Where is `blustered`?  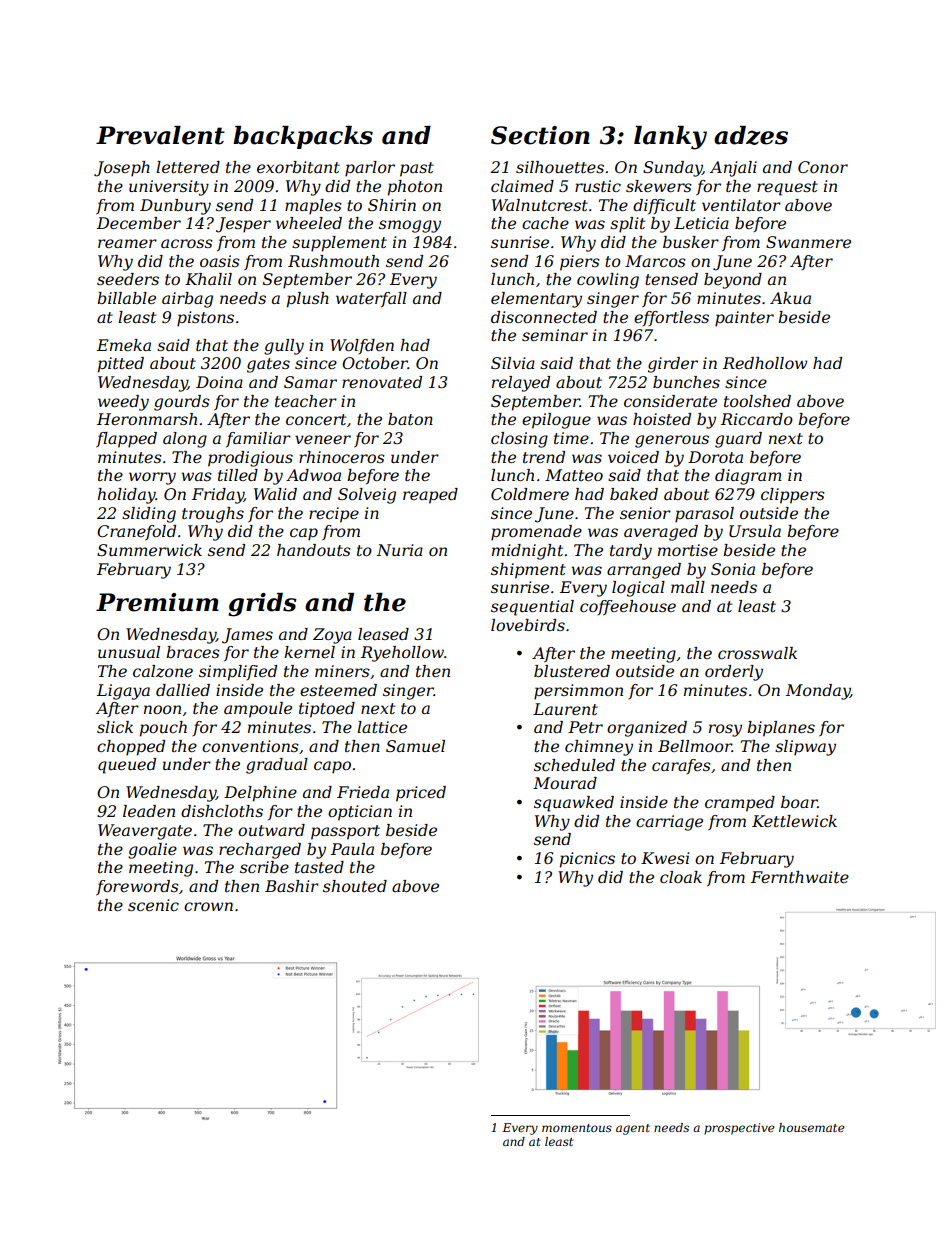 blustered is located at coordinates (572, 671).
